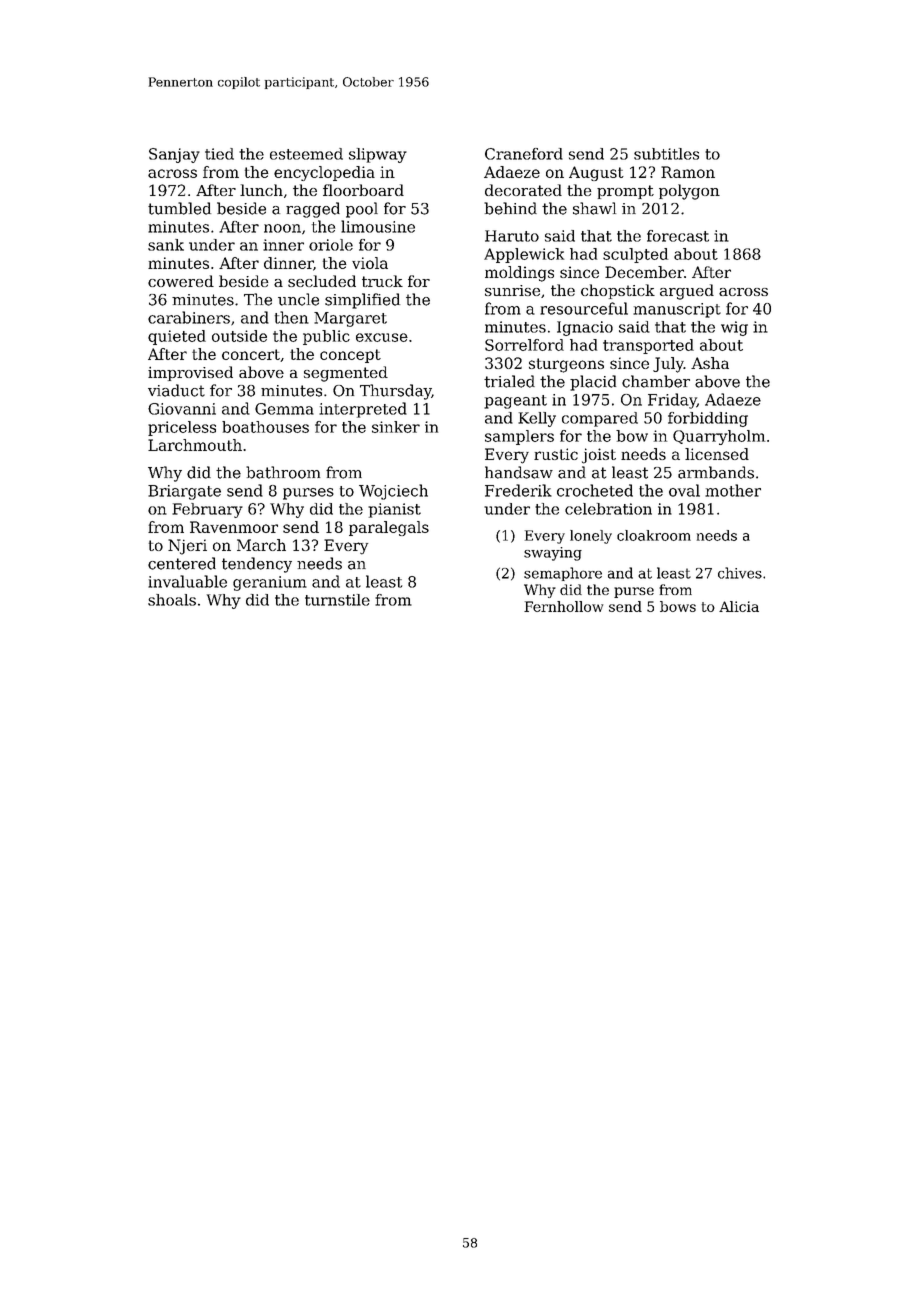  I want to click on Ravenmoor, so click(234, 527).
